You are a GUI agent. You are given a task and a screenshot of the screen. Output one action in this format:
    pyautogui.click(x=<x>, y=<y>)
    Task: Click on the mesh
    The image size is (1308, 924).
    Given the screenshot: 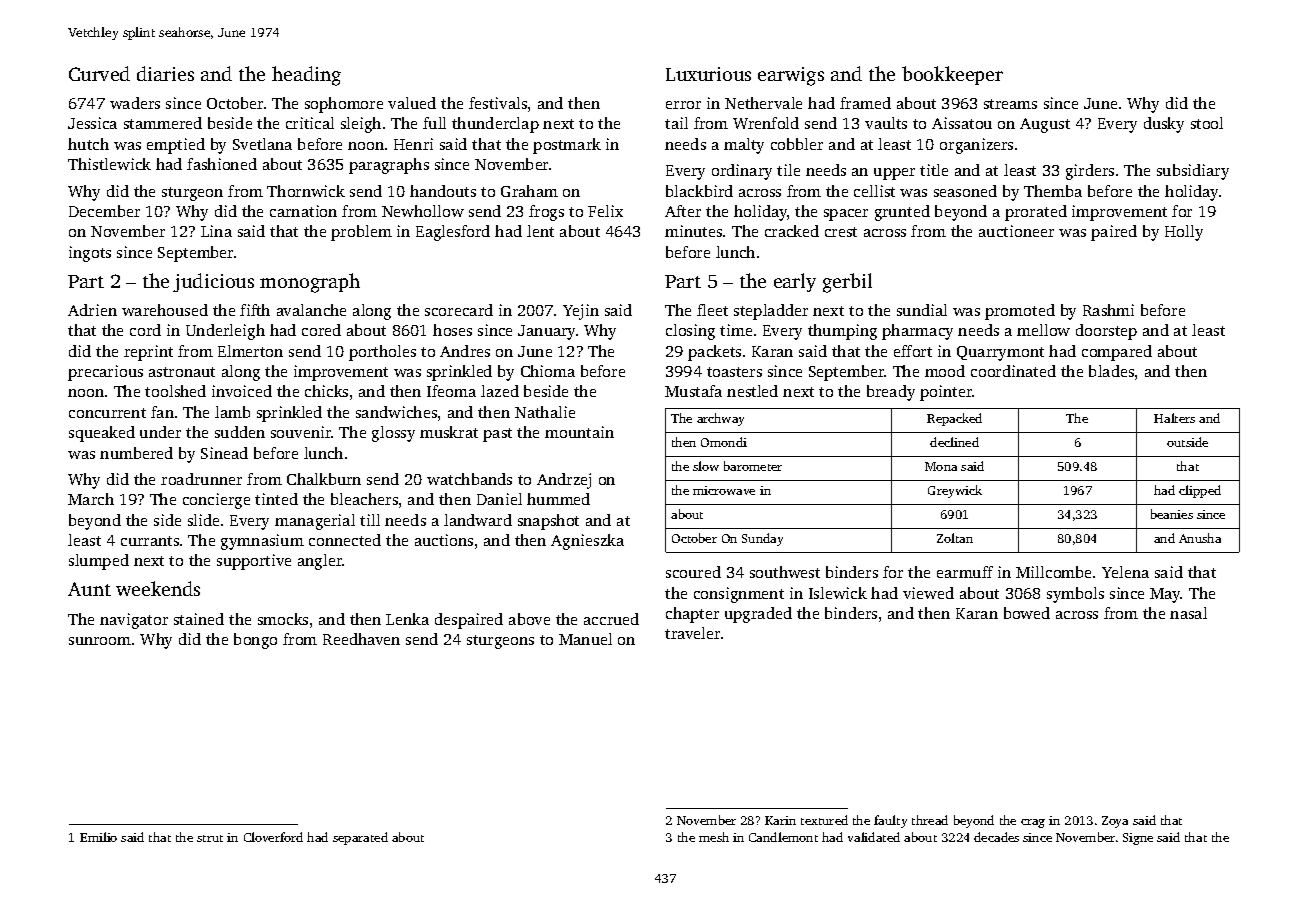 What is the action you would take?
    pyautogui.click(x=714, y=837)
